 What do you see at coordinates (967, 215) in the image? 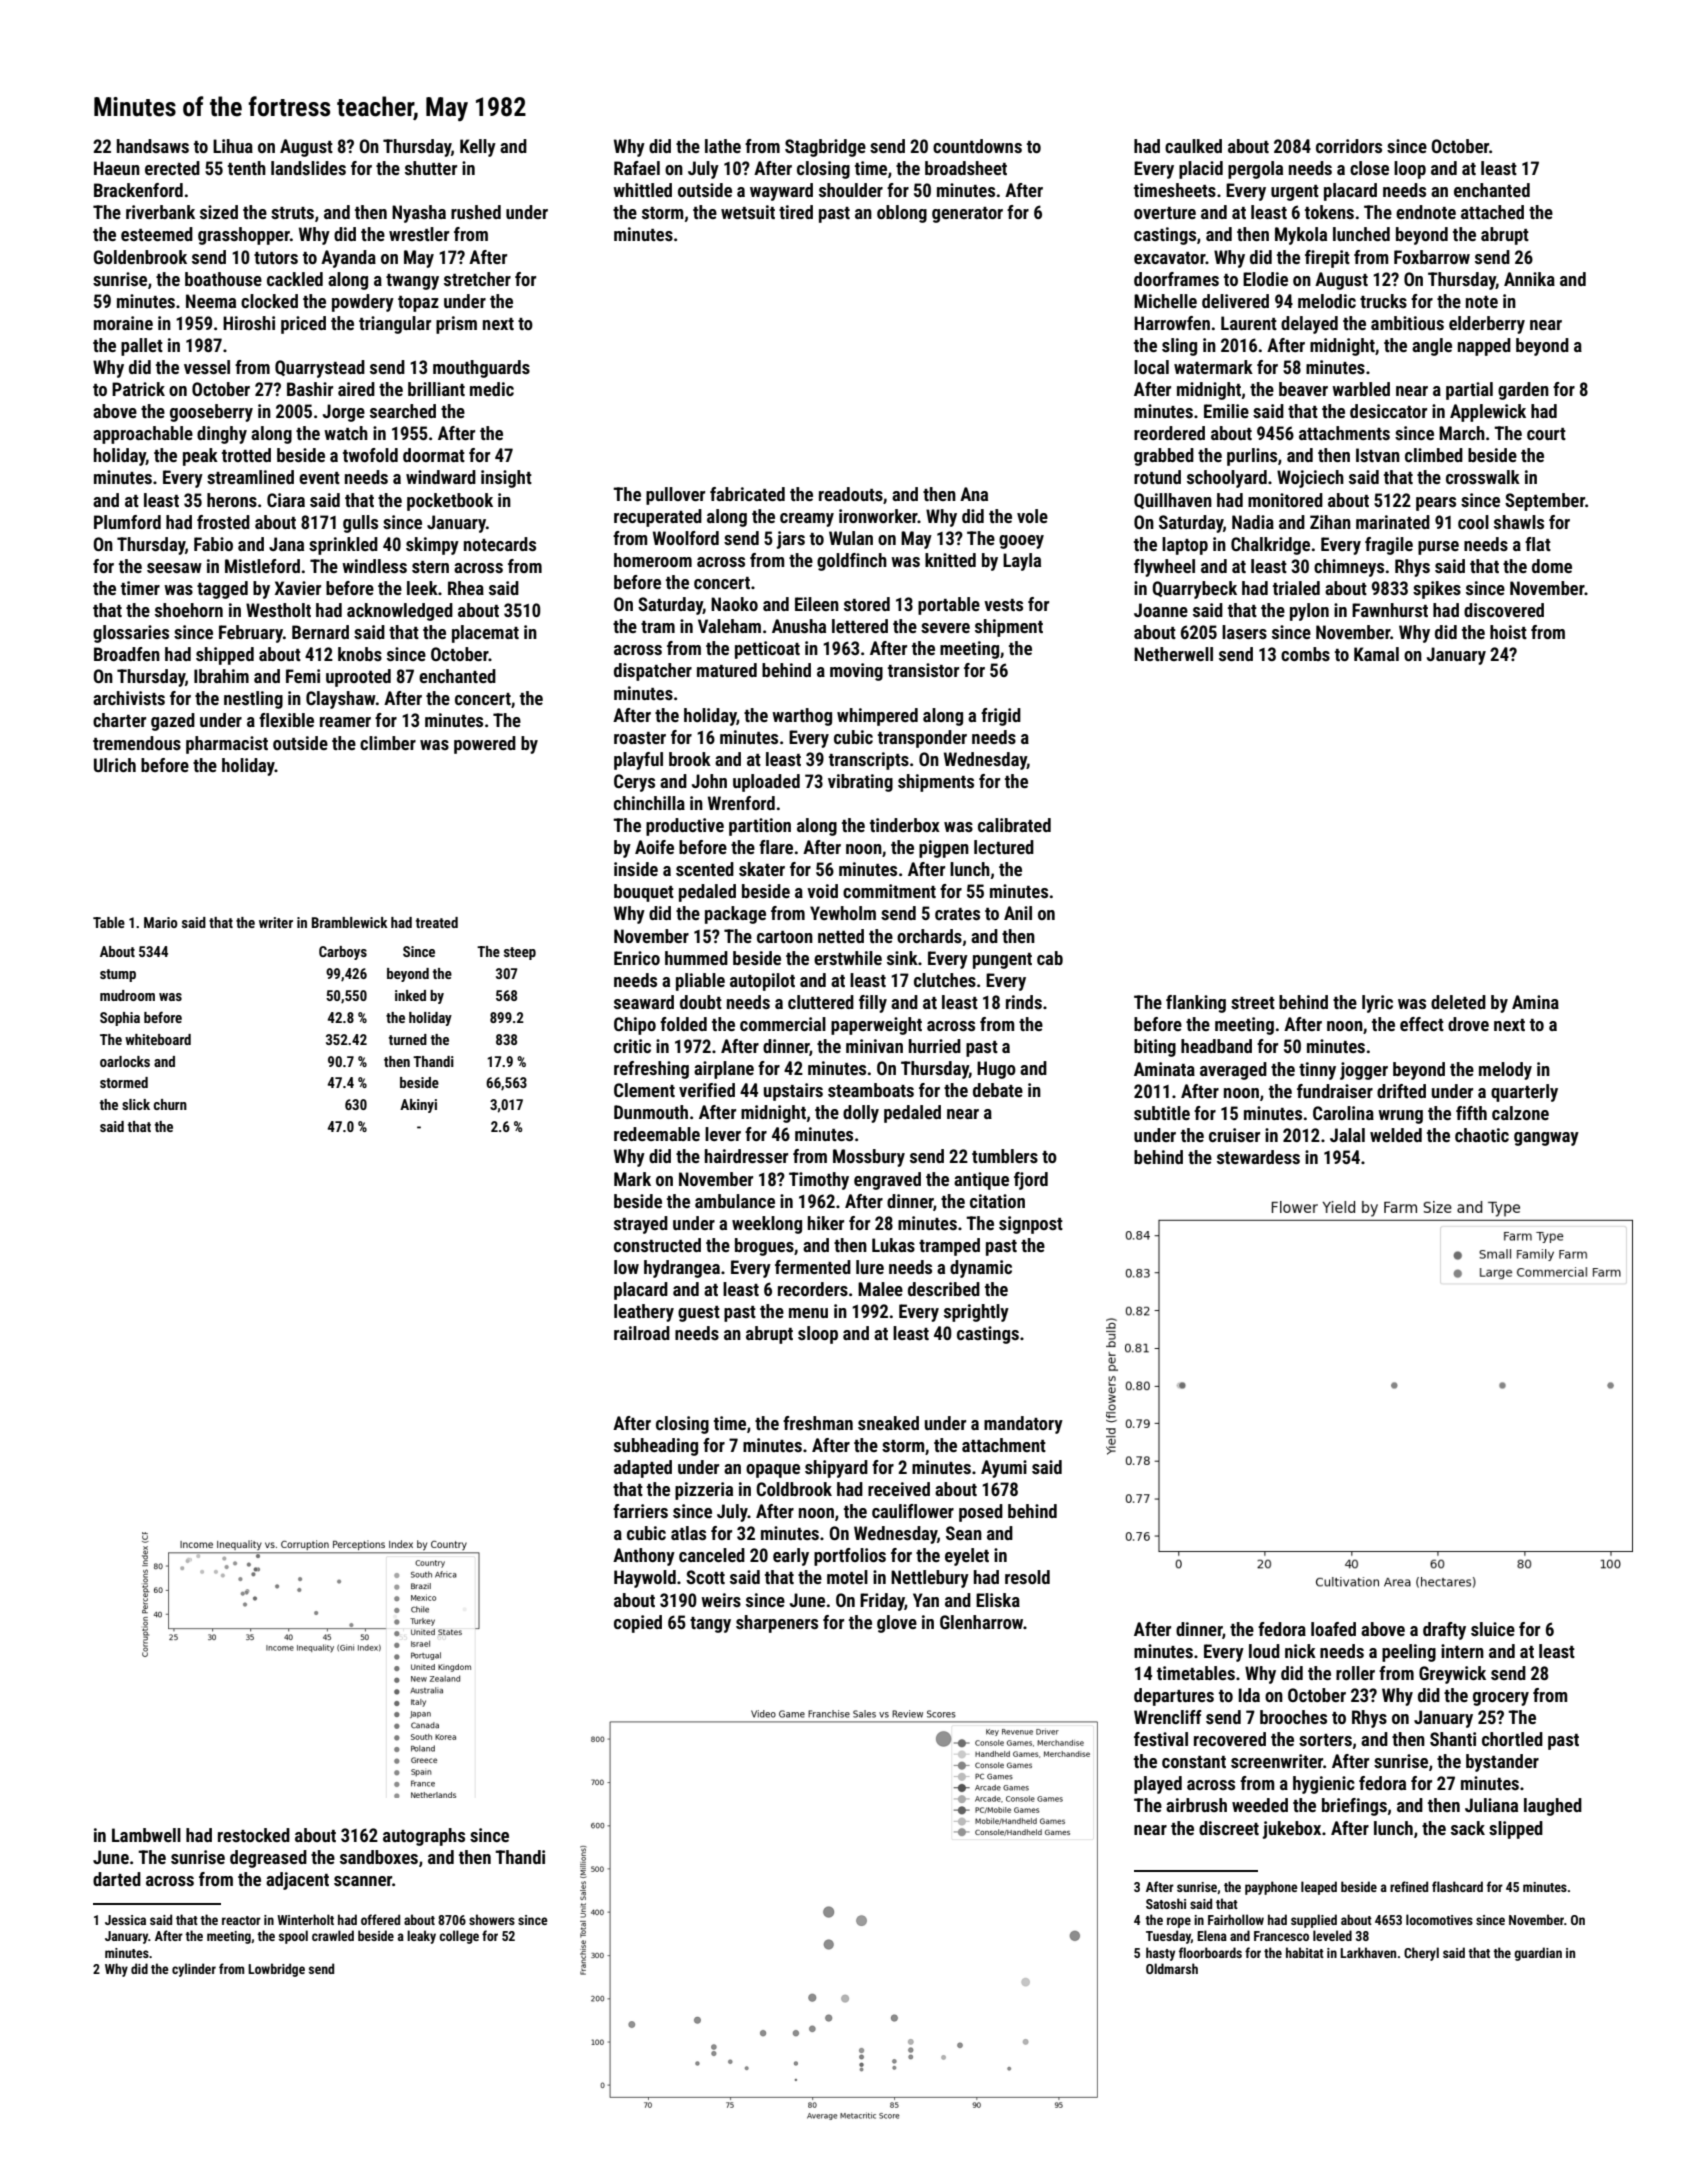
I see `generator` at bounding box center [967, 215].
